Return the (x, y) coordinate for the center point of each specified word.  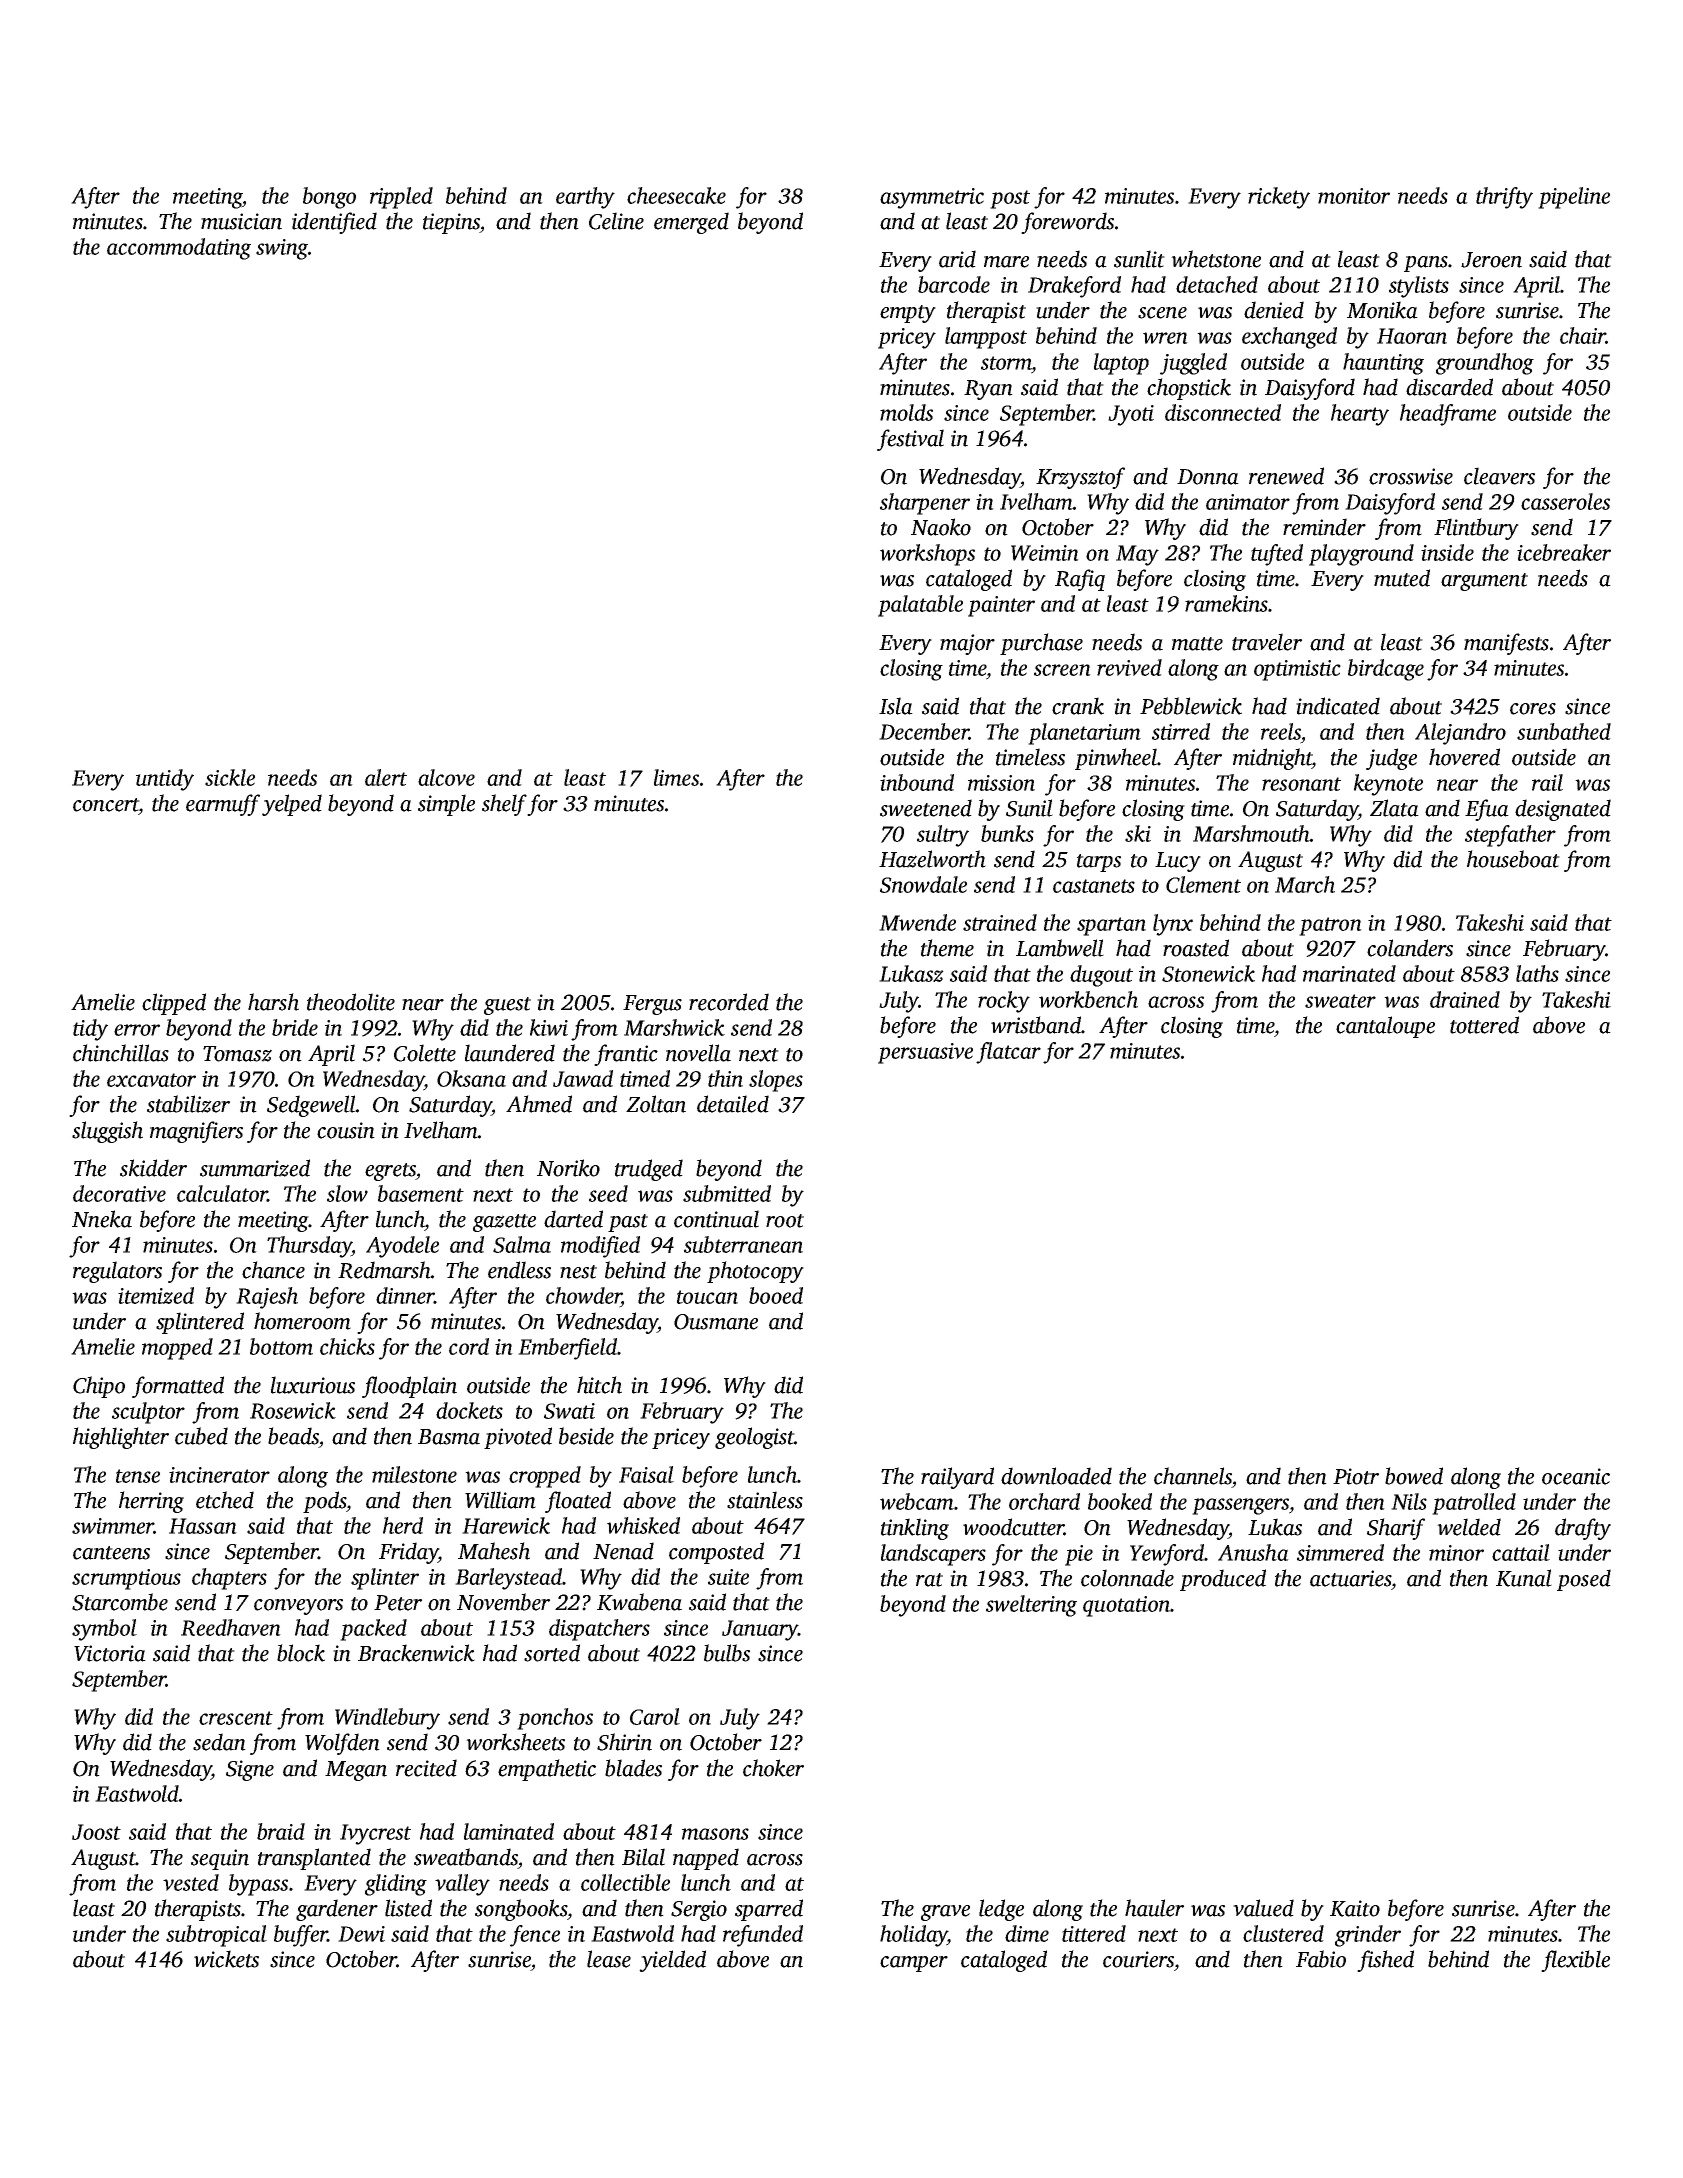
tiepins (451, 223)
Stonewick (1208, 973)
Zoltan (656, 1104)
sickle (230, 777)
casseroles (1565, 501)
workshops (927, 555)
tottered (1484, 1025)
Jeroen (1491, 260)
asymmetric (932, 198)
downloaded (1056, 1476)
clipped (174, 1004)
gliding (396, 1885)
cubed (201, 1436)
